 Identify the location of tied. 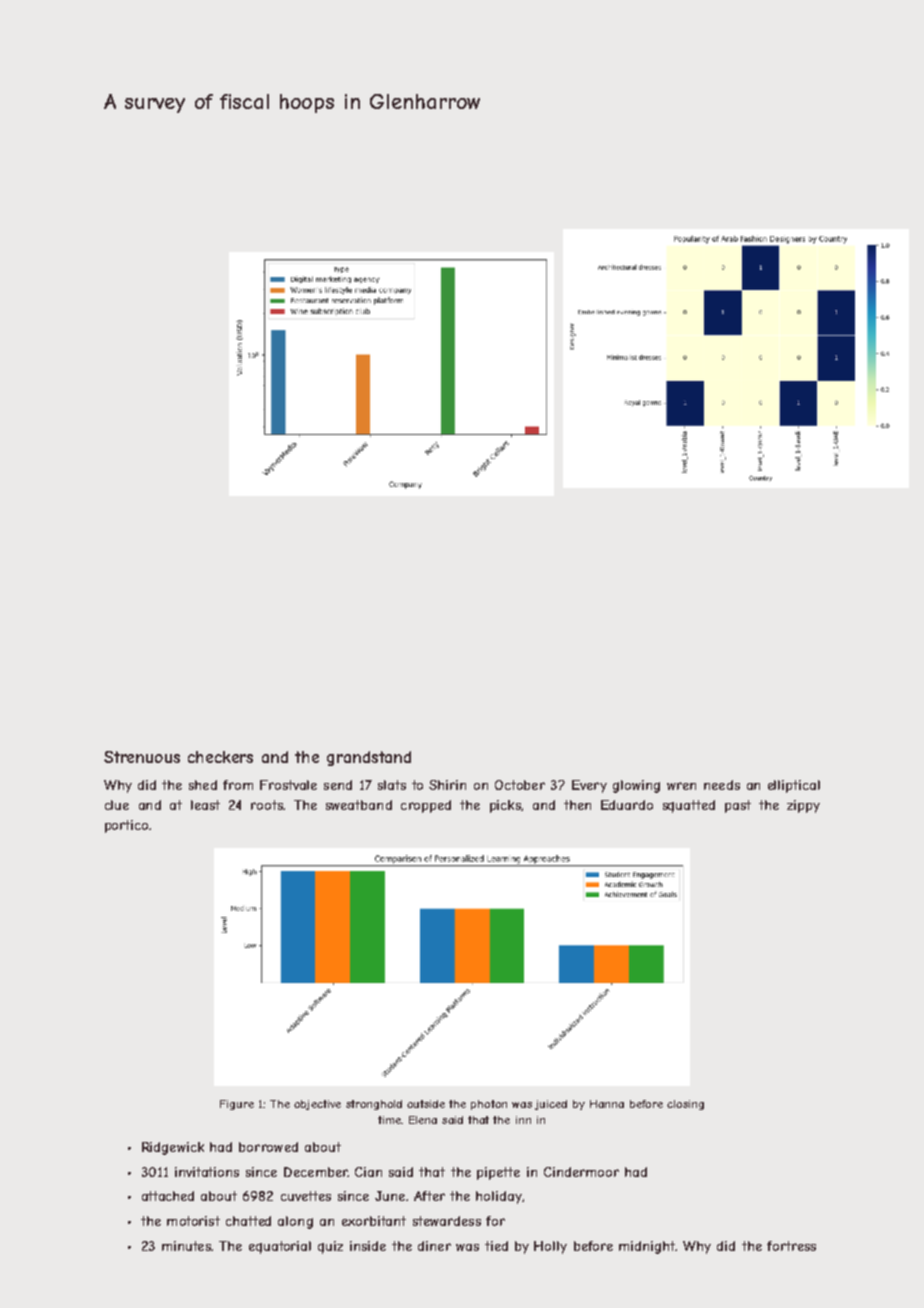
(496, 1246).
